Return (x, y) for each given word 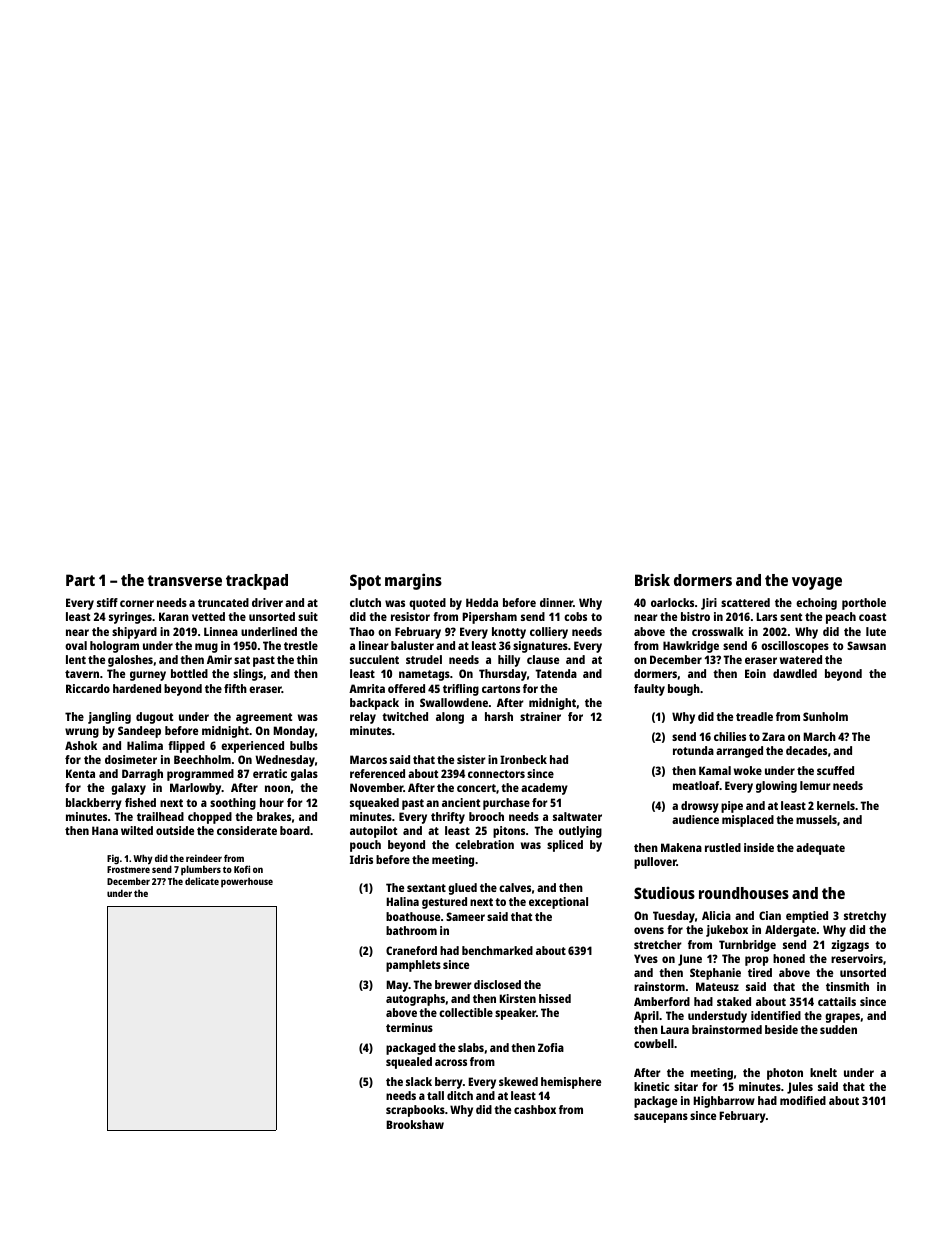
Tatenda (556, 673)
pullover (655, 863)
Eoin (755, 673)
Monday (294, 732)
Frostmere (128, 869)
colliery (549, 633)
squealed (409, 1063)
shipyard (134, 633)
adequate (820, 849)
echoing (816, 604)
